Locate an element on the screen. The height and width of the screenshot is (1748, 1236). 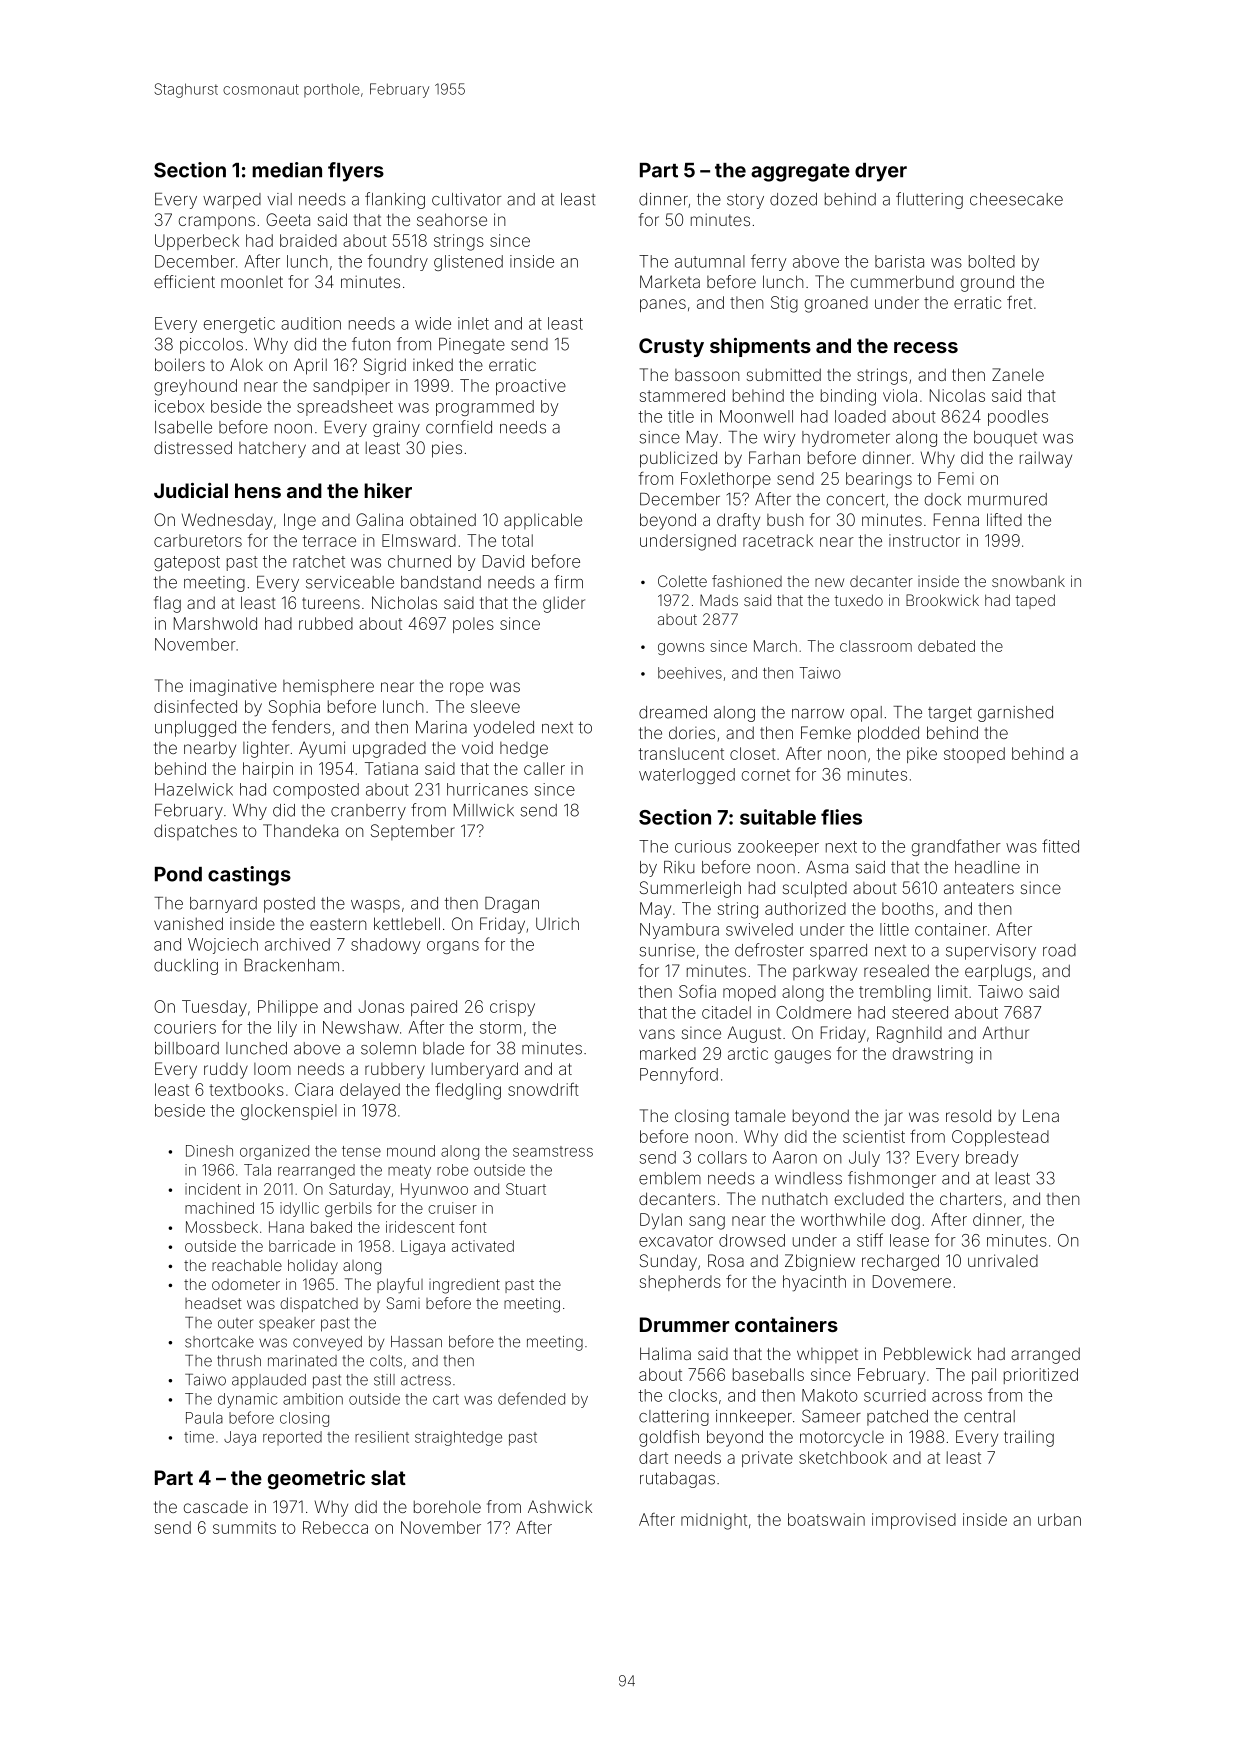
icebox is located at coordinates (179, 406).
